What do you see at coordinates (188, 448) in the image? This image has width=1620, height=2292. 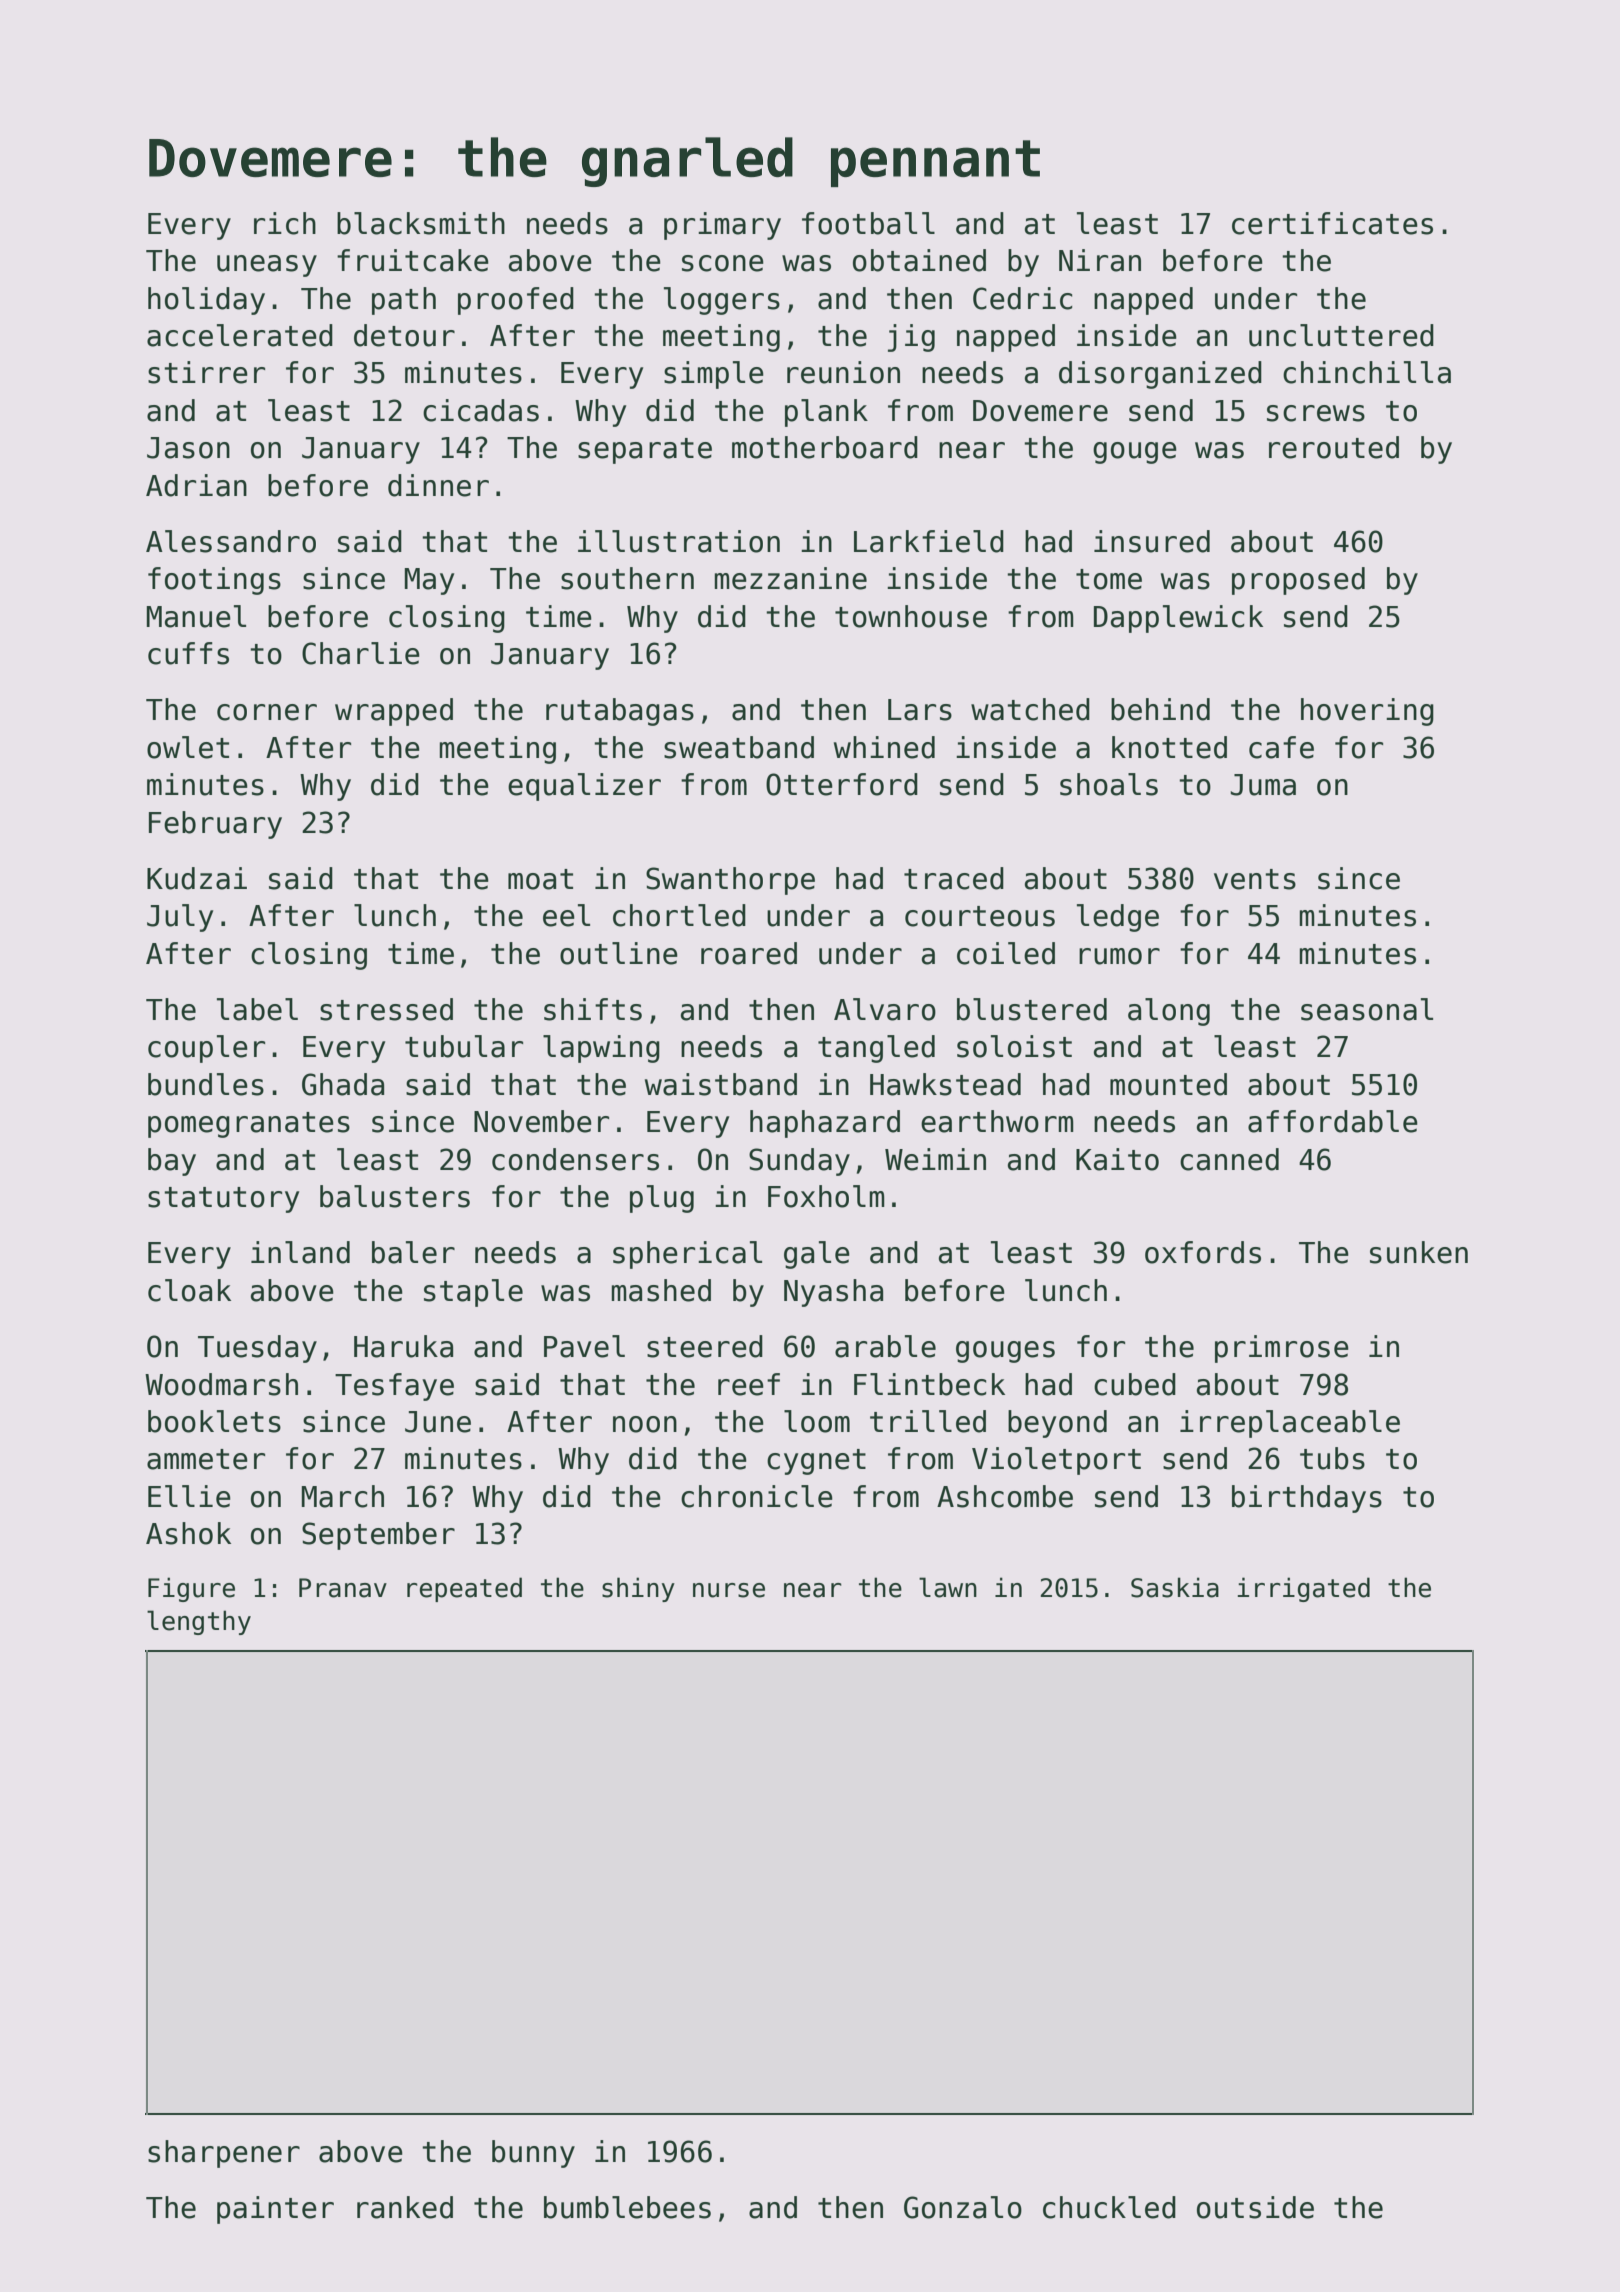 I see `Jason` at bounding box center [188, 448].
